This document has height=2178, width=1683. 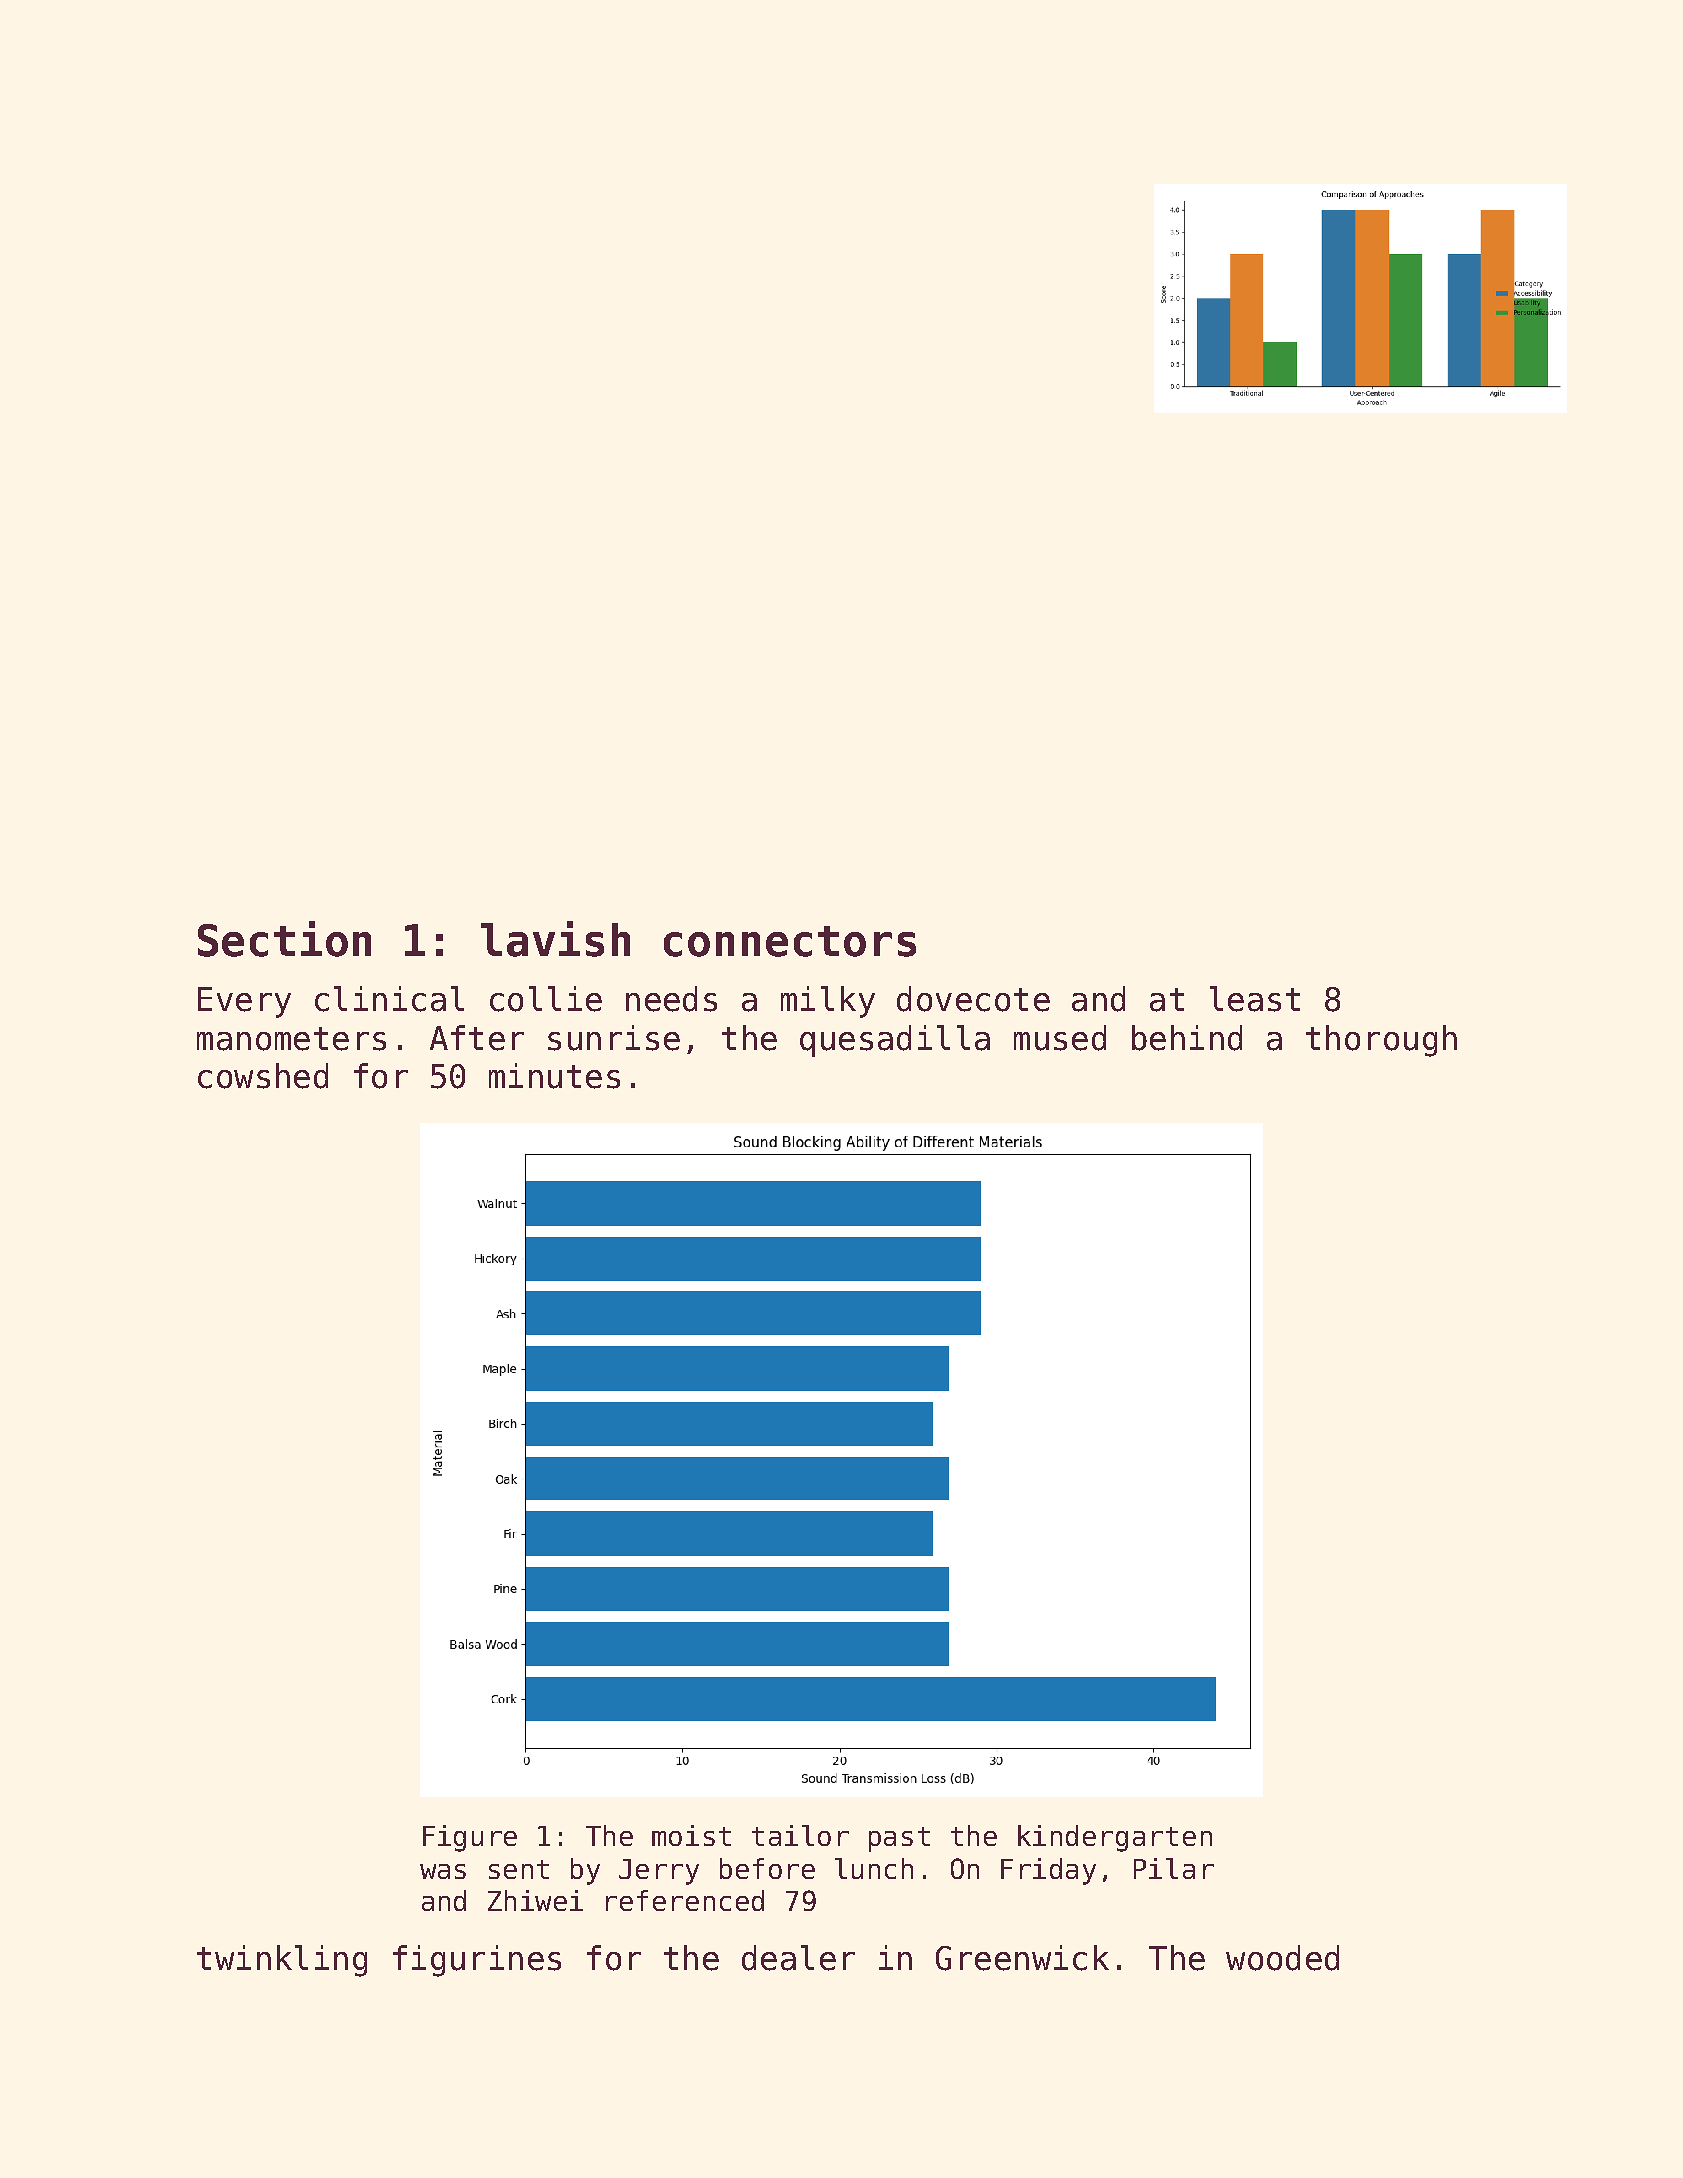 What do you see at coordinates (284, 939) in the document?
I see `Section` at bounding box center [284, 939].
